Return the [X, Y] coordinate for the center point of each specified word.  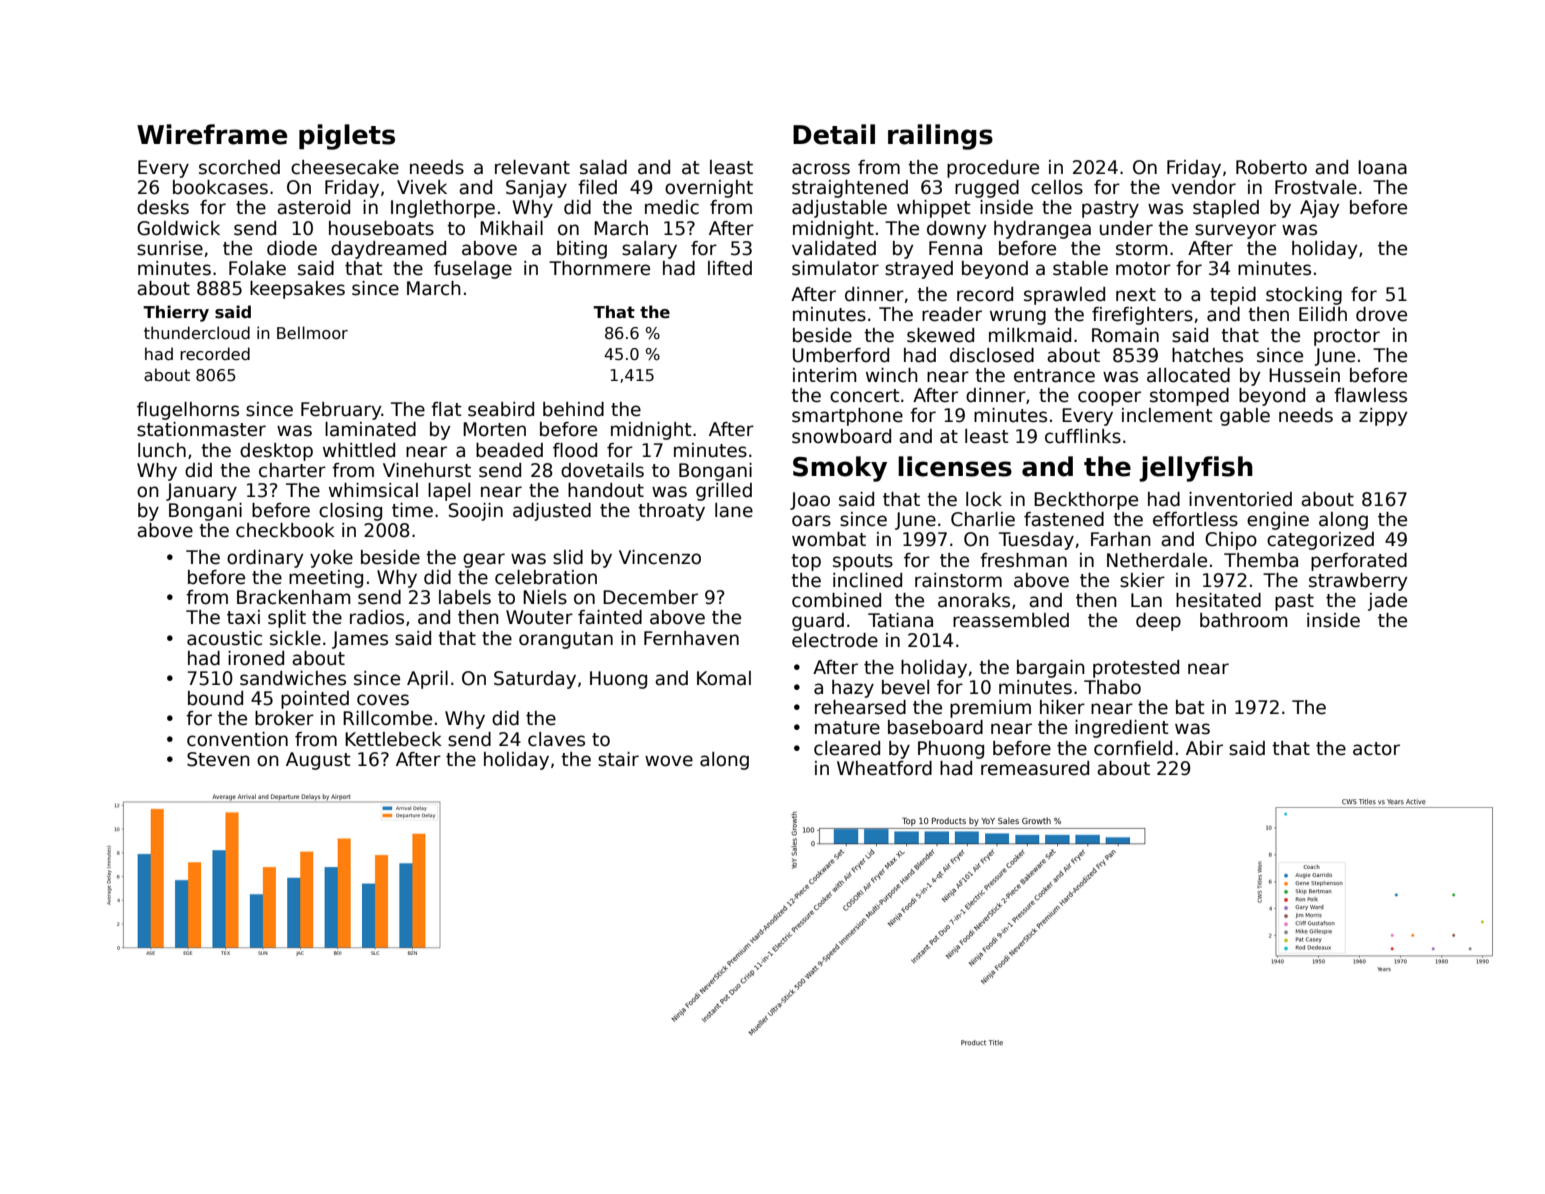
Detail [834, 134]
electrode [835, 640]
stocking [1304, 296]
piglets [347, 137]
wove [669, 761]
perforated [1359, 562]
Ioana [1382, 167]
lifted [730, 268]
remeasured [1035, 768]
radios [377, 617]
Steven [218, 759]
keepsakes [297, 290]
